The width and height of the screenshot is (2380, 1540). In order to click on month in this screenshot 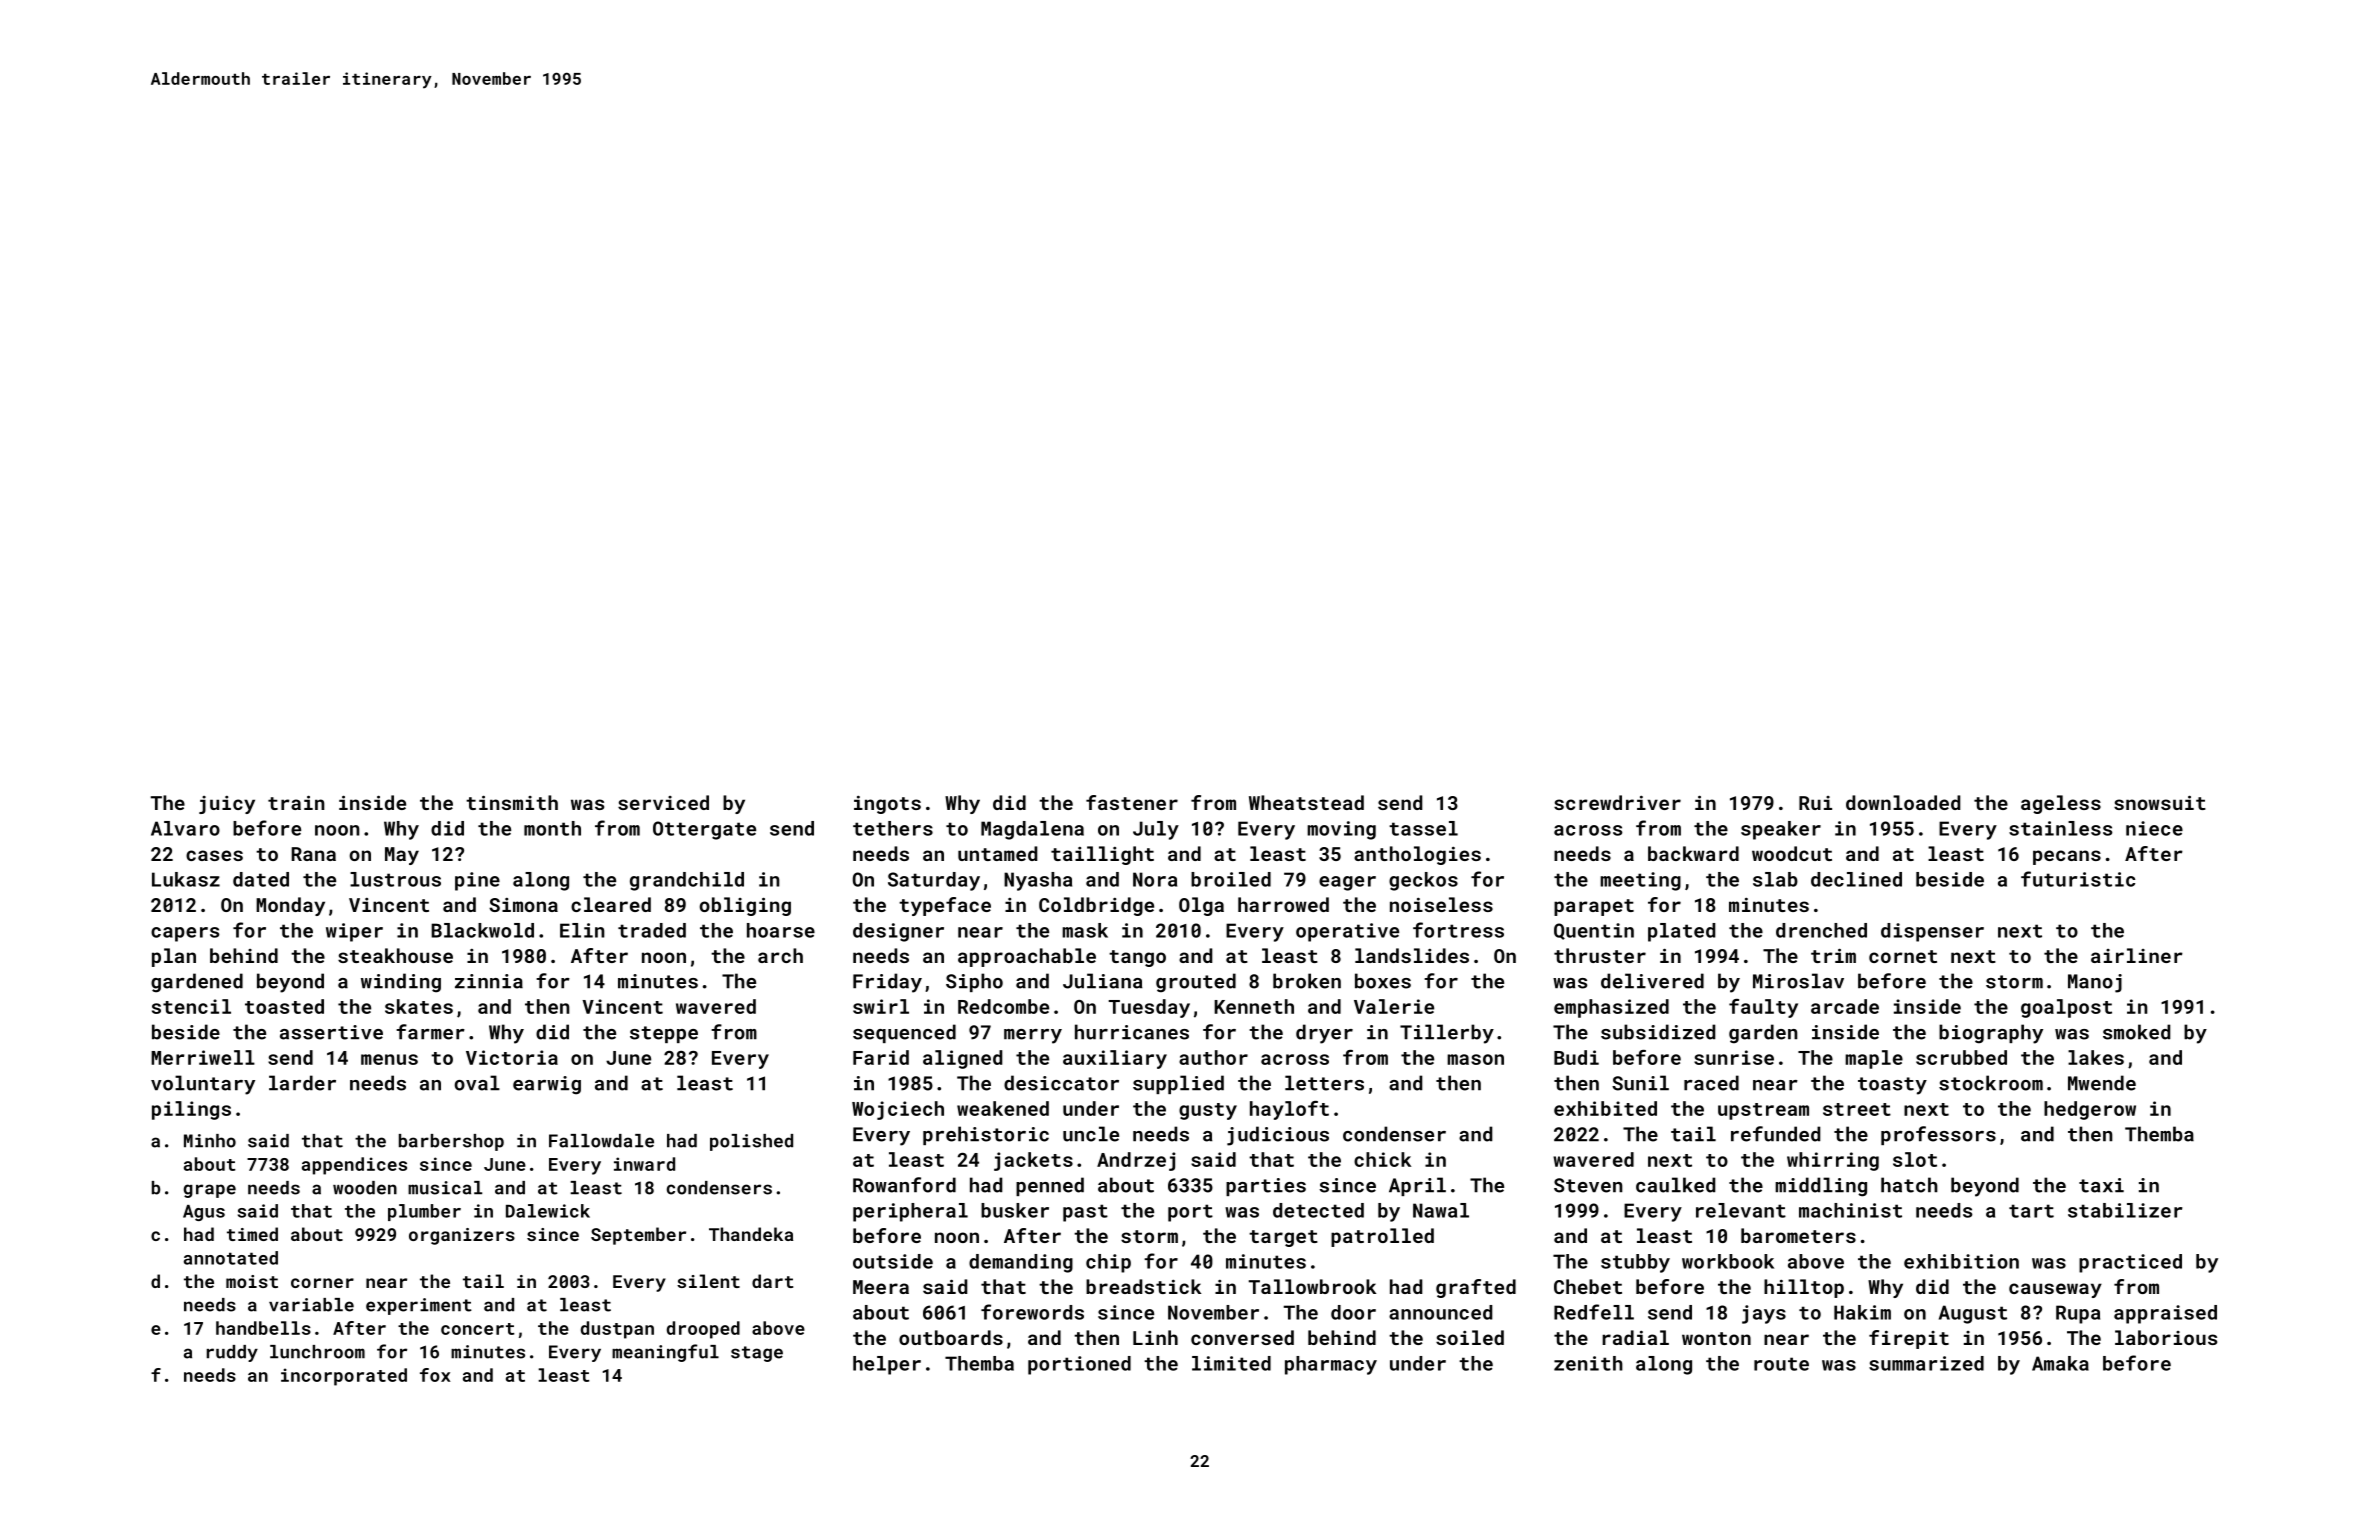, I will do `click(552, 828)`.
